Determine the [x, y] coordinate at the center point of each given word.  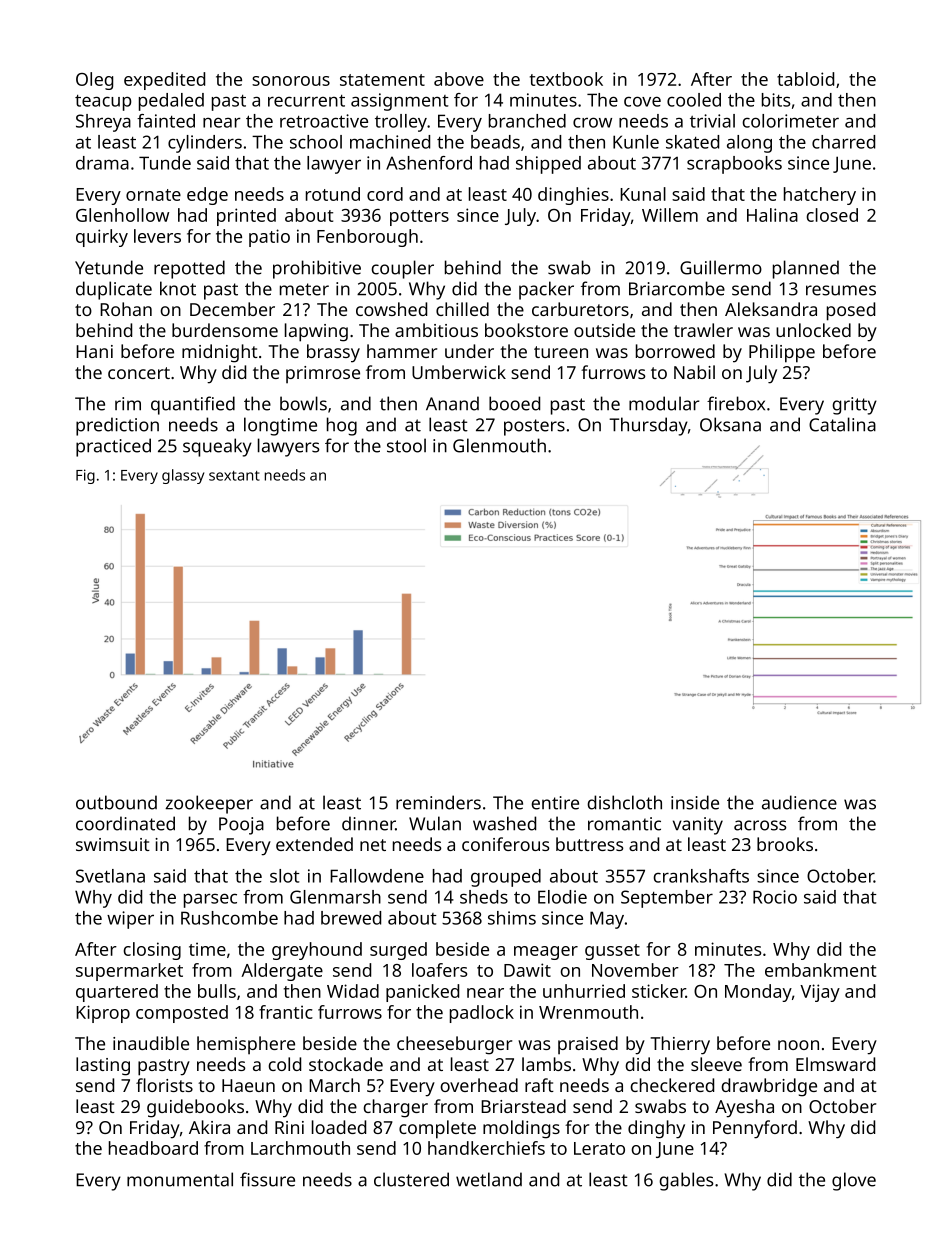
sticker [659, 991]
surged [398, 951]
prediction [117, 426]
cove [642, 101]
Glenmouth [499, 445]
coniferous [505, 844]
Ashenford [429, 163]
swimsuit [113, 844]
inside [695, 802]
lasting [103, 1066]
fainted [166, 121]
